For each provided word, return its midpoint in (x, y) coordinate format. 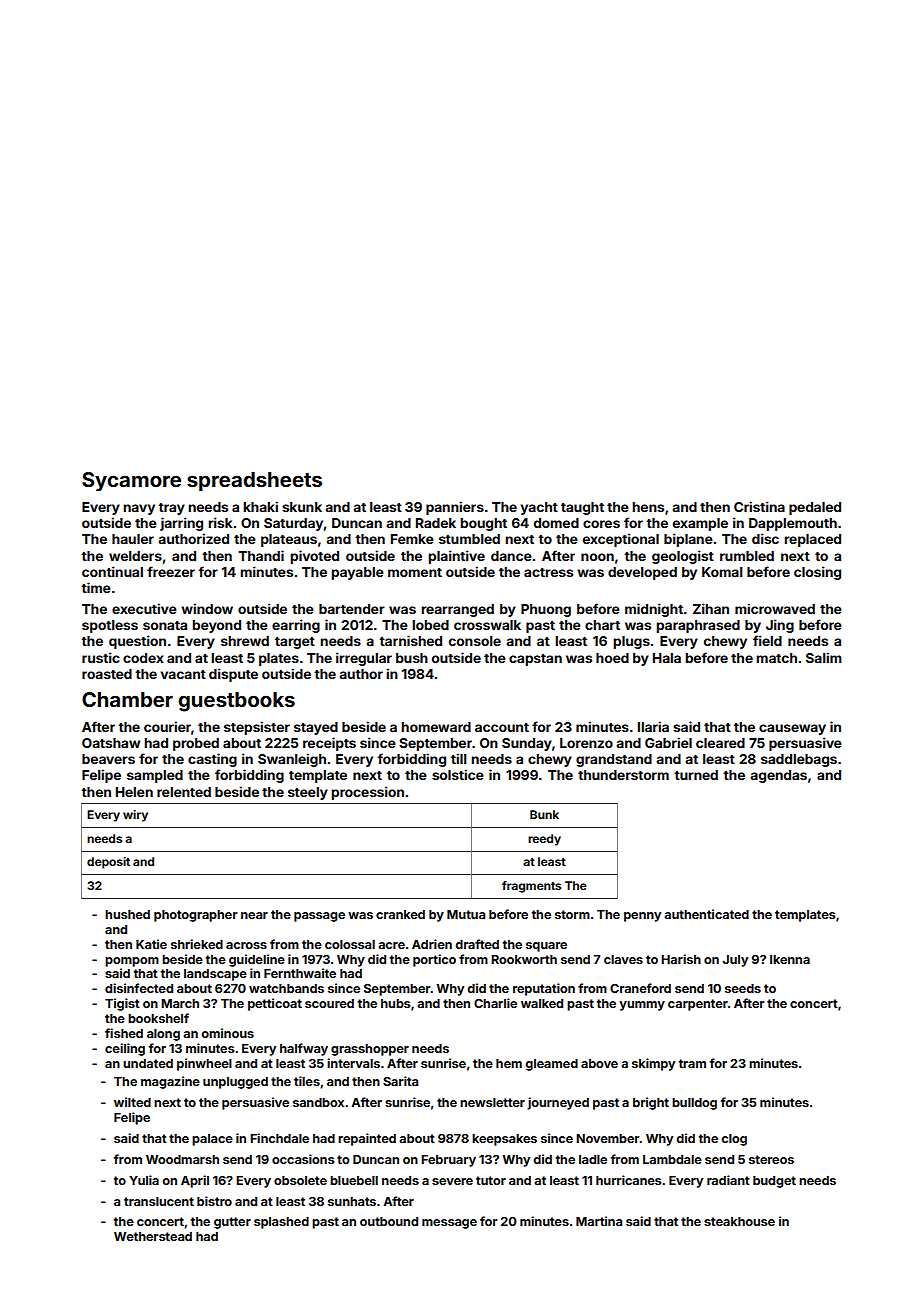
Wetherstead (153, 1236)
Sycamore (131, 481)
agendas (779, 776)
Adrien (432, 944)
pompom (132, 962)
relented (184, 792)
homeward (436, 727)
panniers (455, 508)
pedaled (815, 508)
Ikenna (790, 959)
